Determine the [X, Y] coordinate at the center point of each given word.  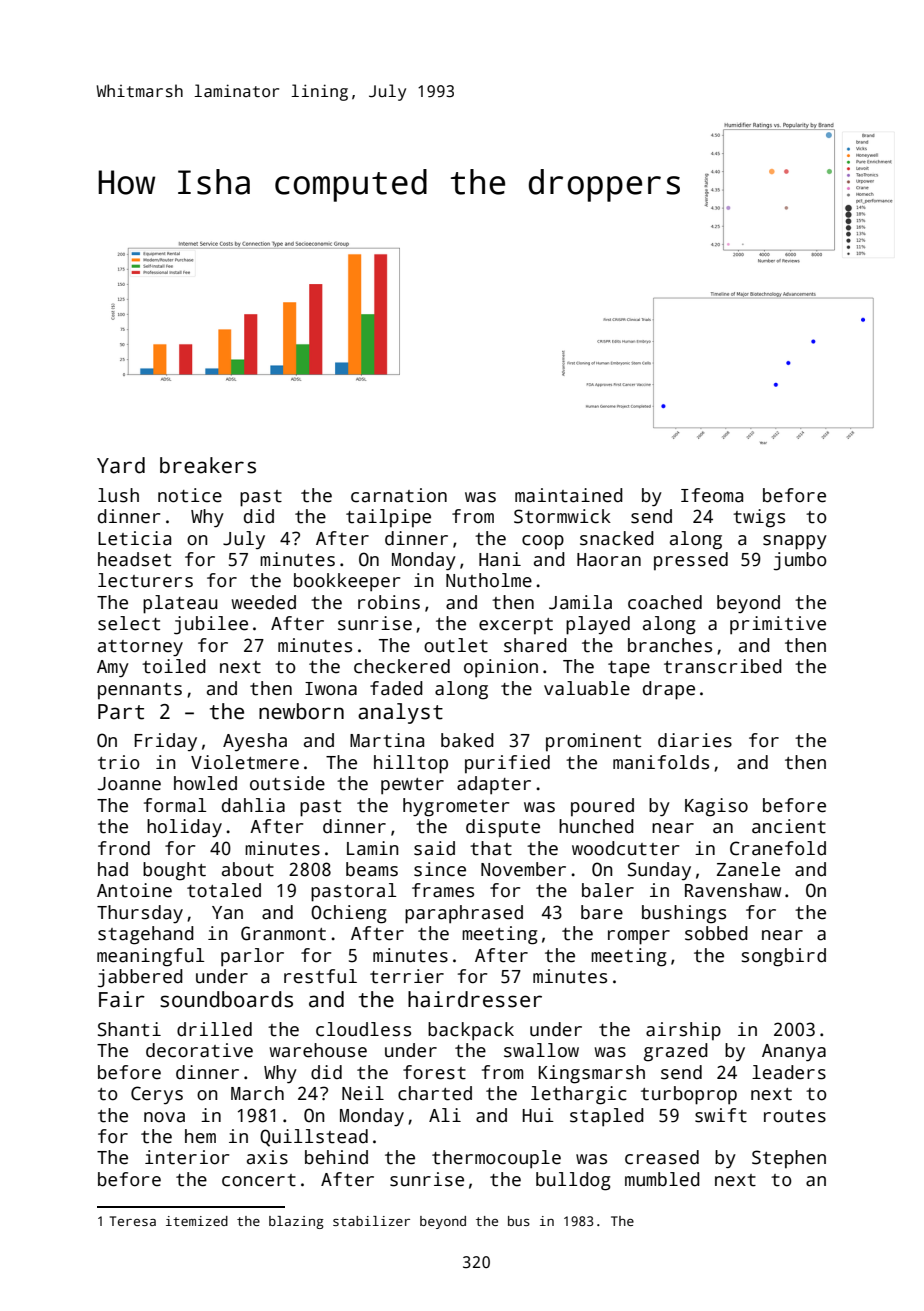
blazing [296, 1222]
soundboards [226, 999]
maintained [569, 495]
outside [287, 783]
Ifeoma [712, 495]
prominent [593, 742]
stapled [607, 1117]
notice [190, 495]
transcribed [723, 666]
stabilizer [371, 1221]
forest [434, 1072]
